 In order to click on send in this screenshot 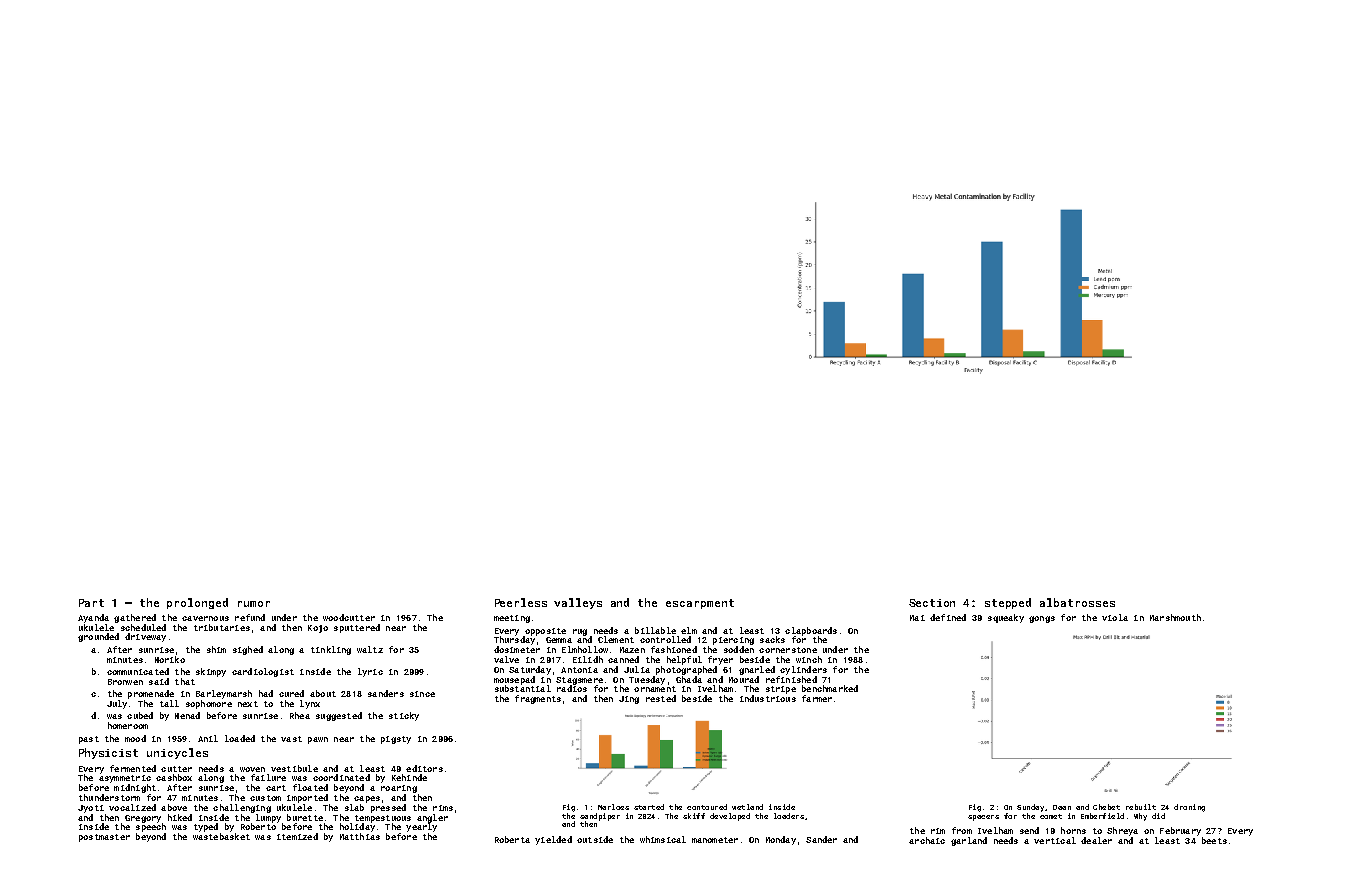, I will do `click(1029, 830)`.
